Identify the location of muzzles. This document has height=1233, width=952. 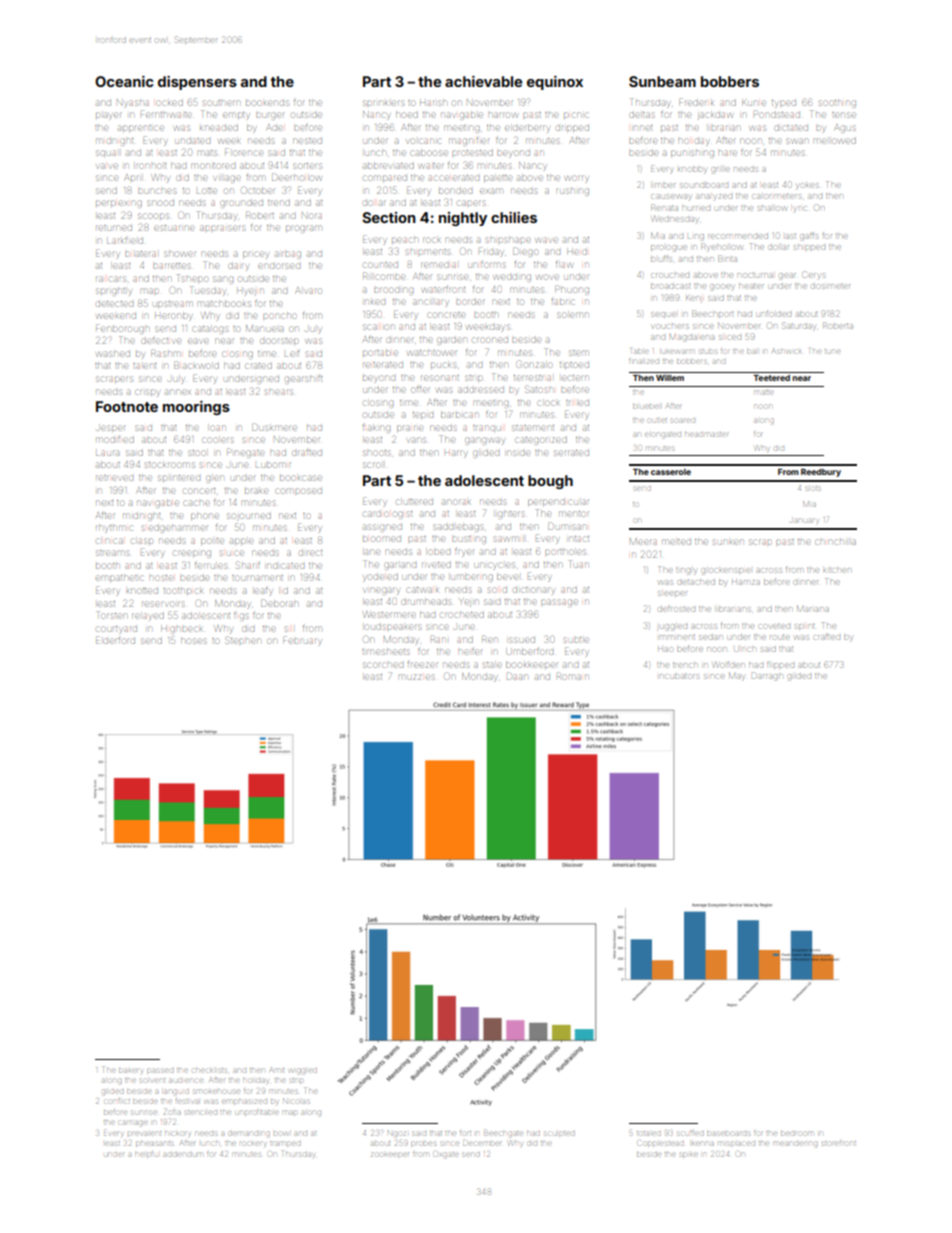
(416, 677).
